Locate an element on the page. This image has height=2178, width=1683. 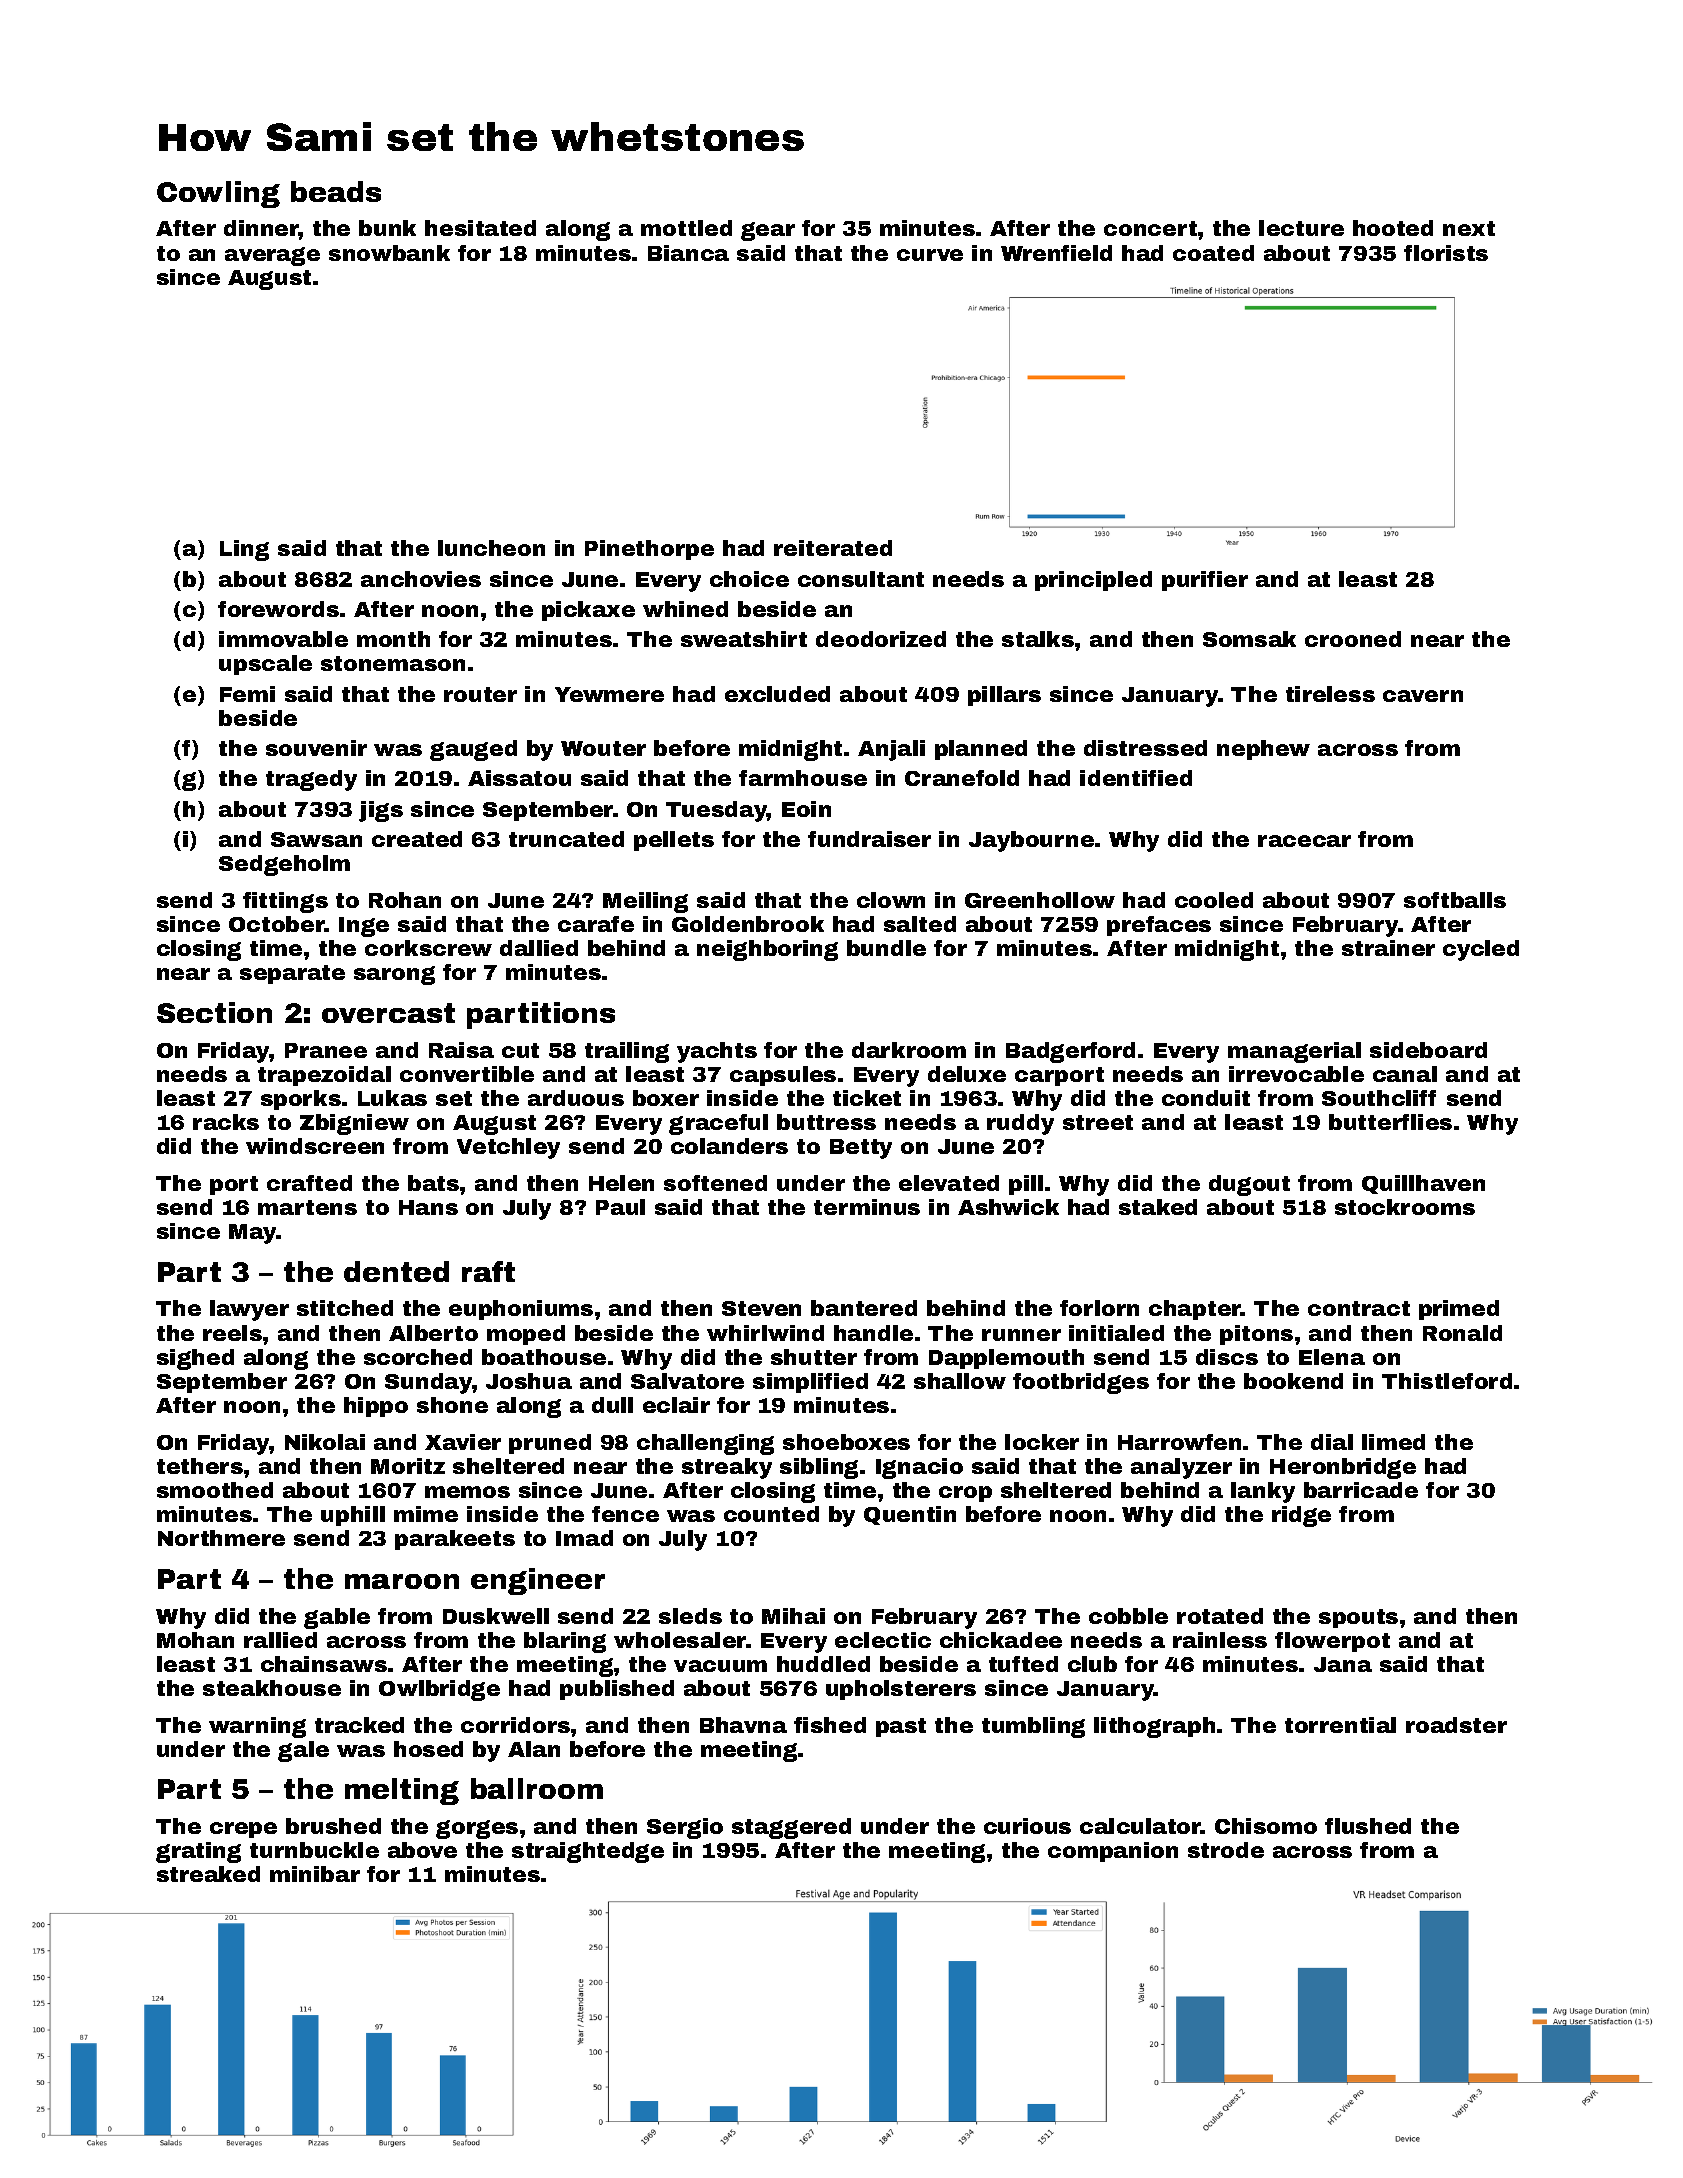
lecture is located at coordinates (1301, 228).
